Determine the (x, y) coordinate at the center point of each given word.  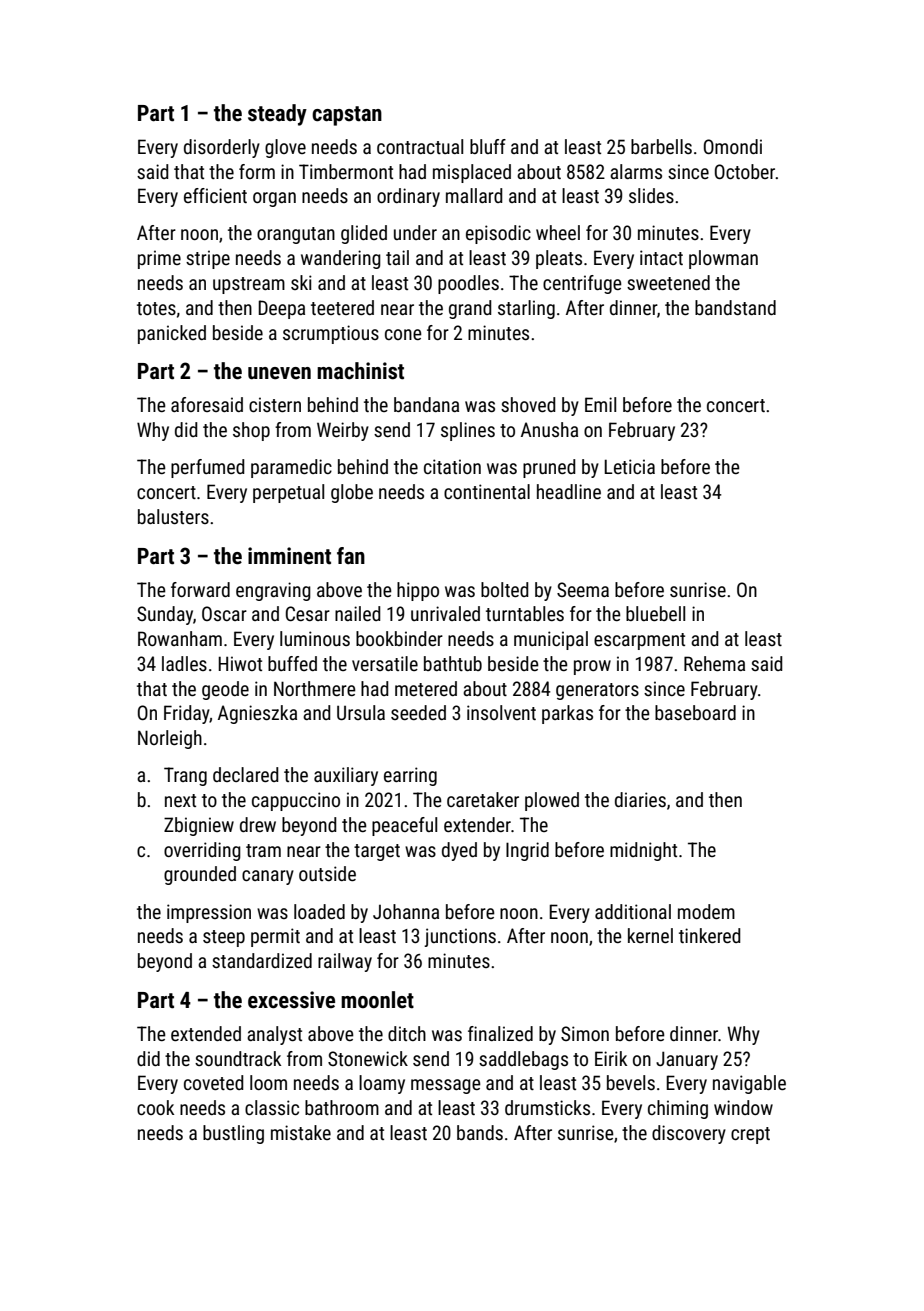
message (446, 1086)
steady (277, 115)
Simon (585, 1033)
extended (206, 1033)
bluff (488, 146)
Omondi (733, 146)
